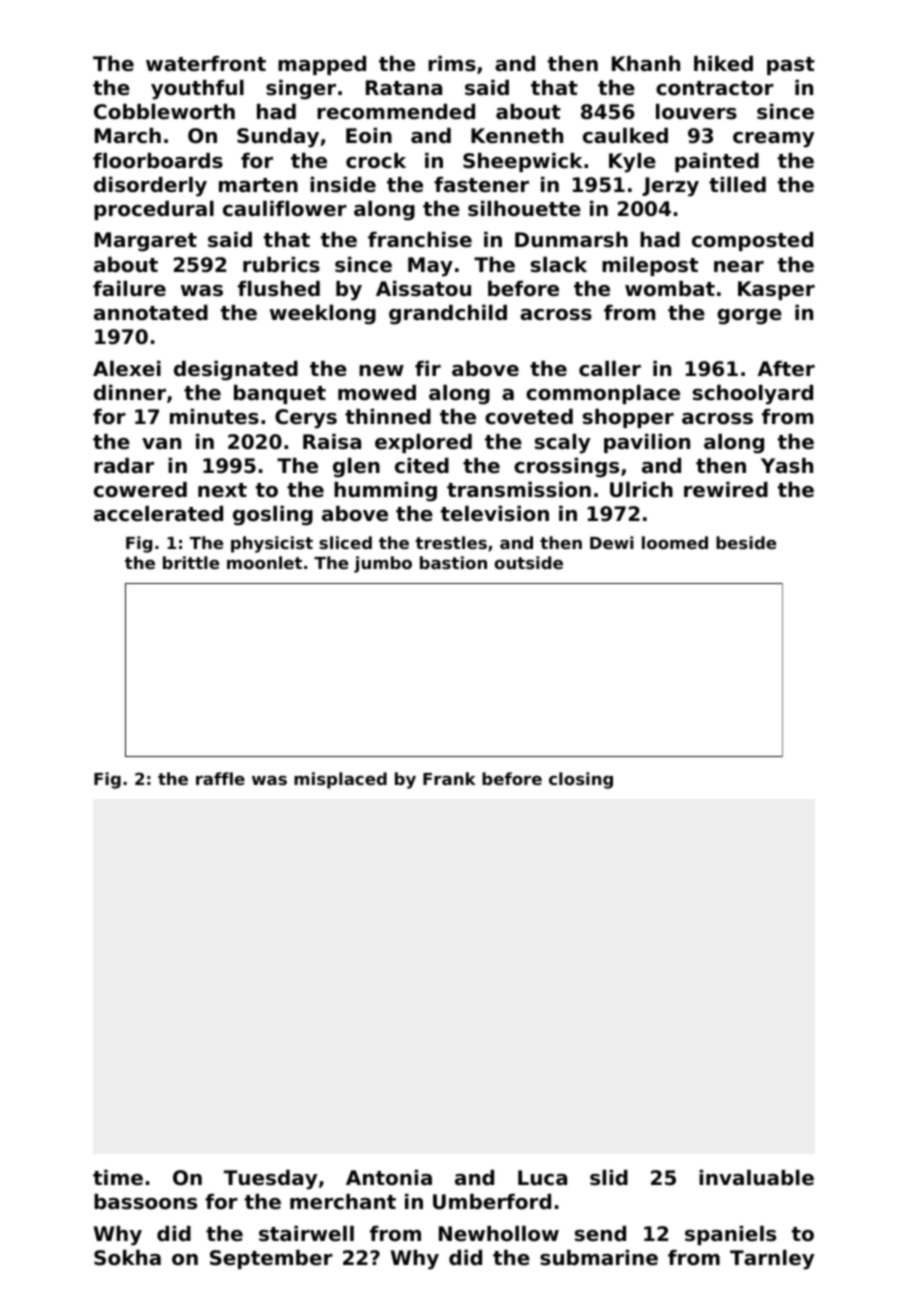 The width and height of the screenshot is (908, 1316). What do you see at coordinates (191, 562) in the screenshot?
I see `brittle` at bounding box center [191, 562].
